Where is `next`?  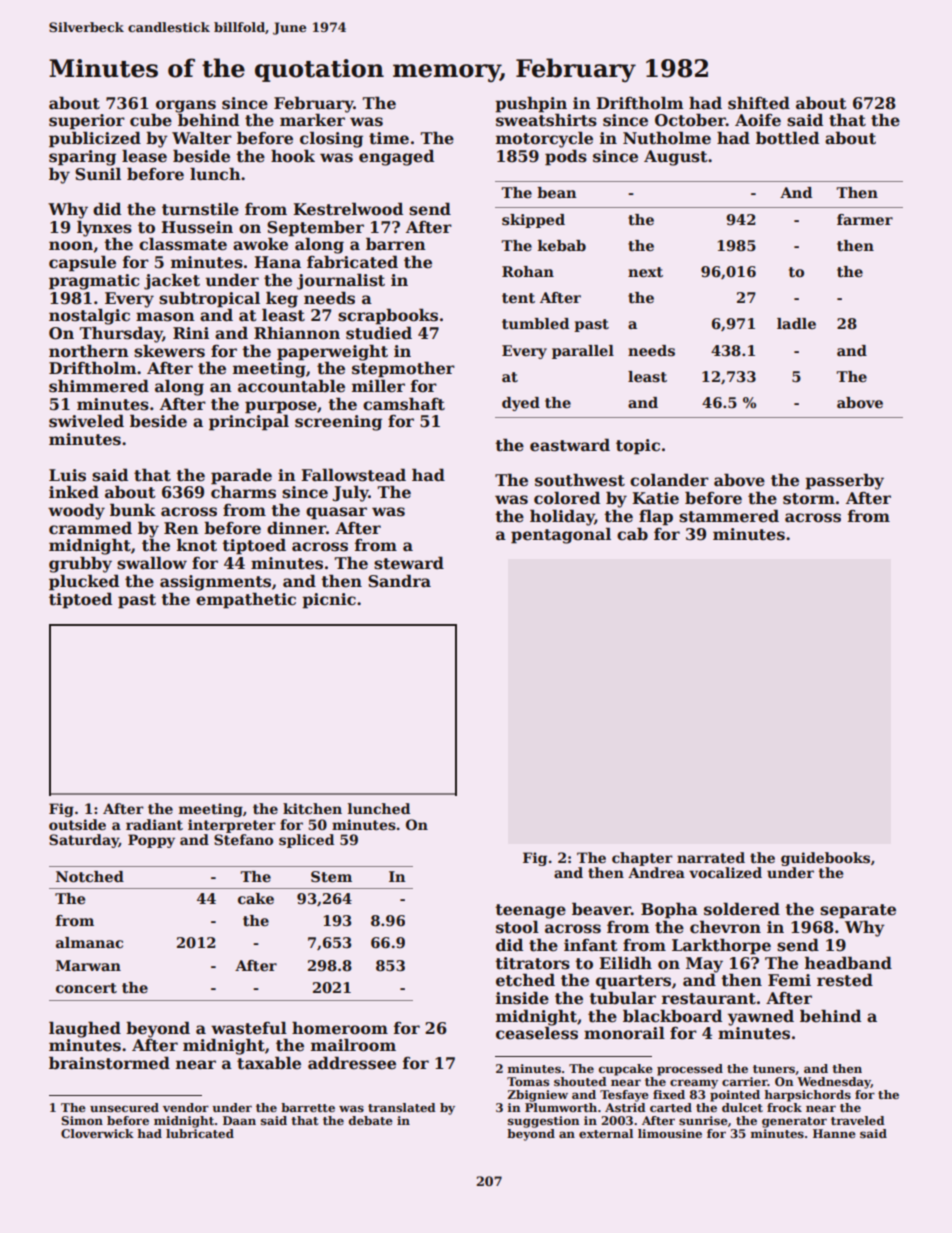 next is located at coordinates (645, 272).
